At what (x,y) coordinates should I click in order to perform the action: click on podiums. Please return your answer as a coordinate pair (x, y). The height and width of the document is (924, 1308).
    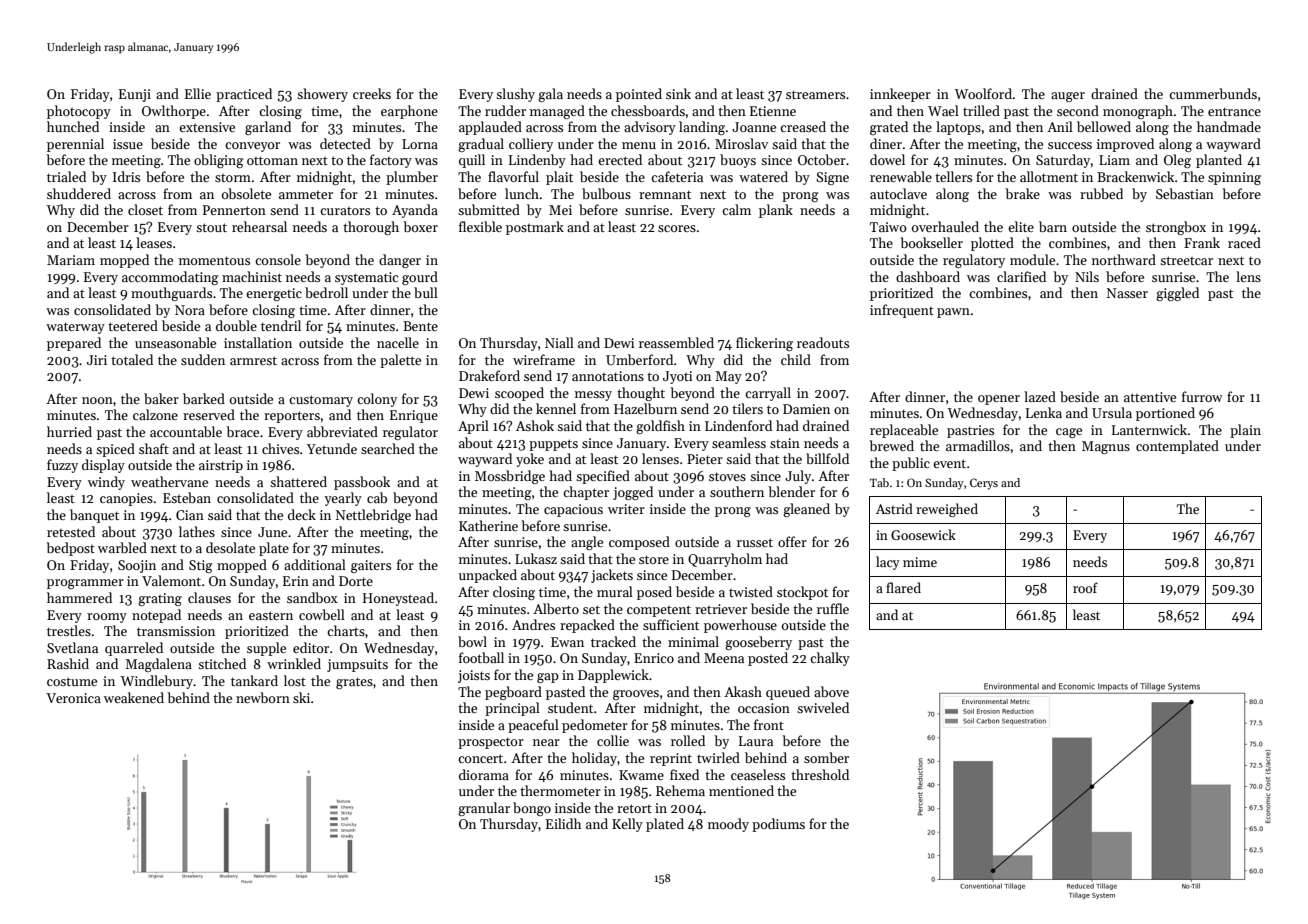
    Looking at the image, I should click on (778, 825).
